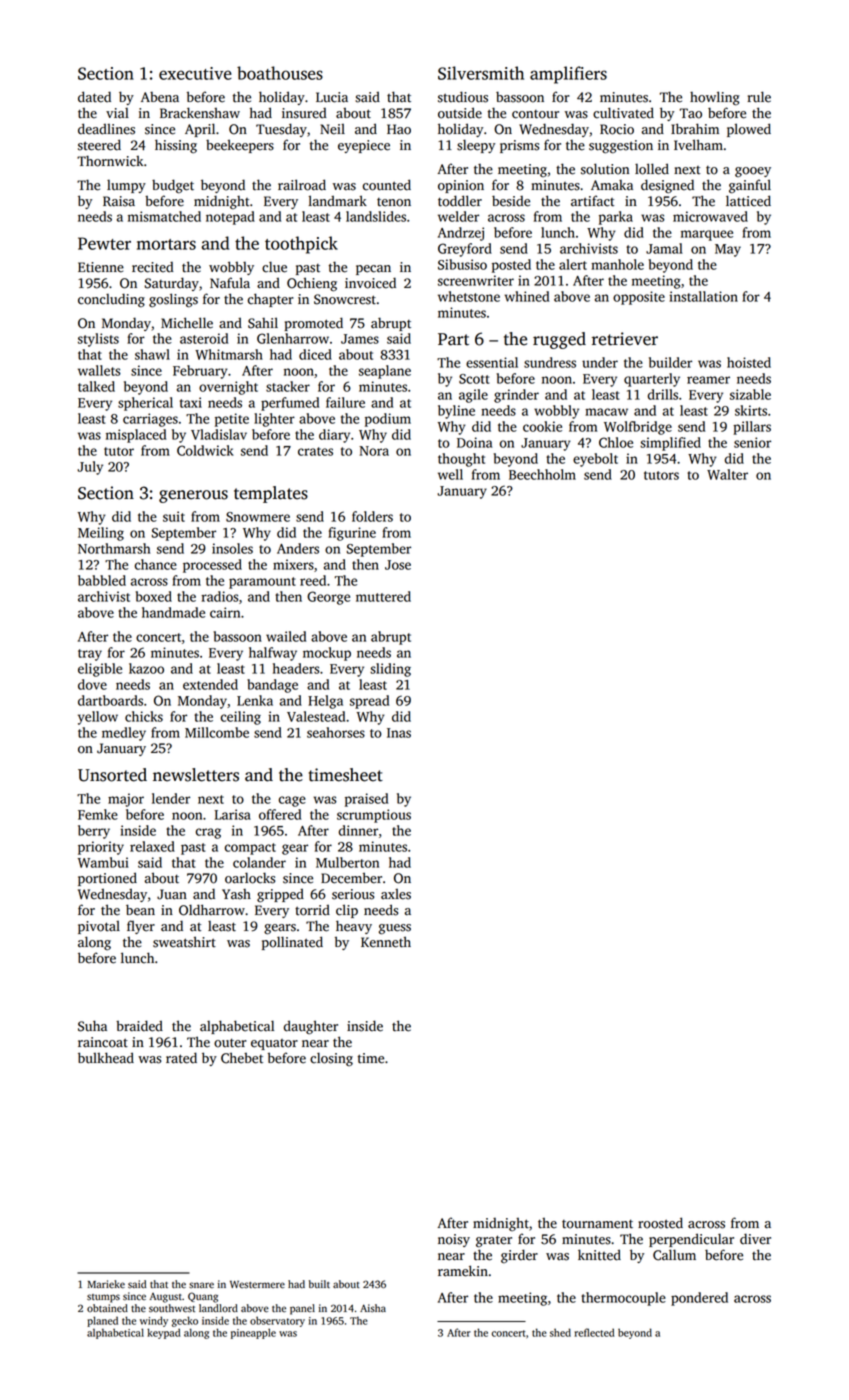 This page has width=849, height=1400. I want to click on Inas, so click(399, 733).
